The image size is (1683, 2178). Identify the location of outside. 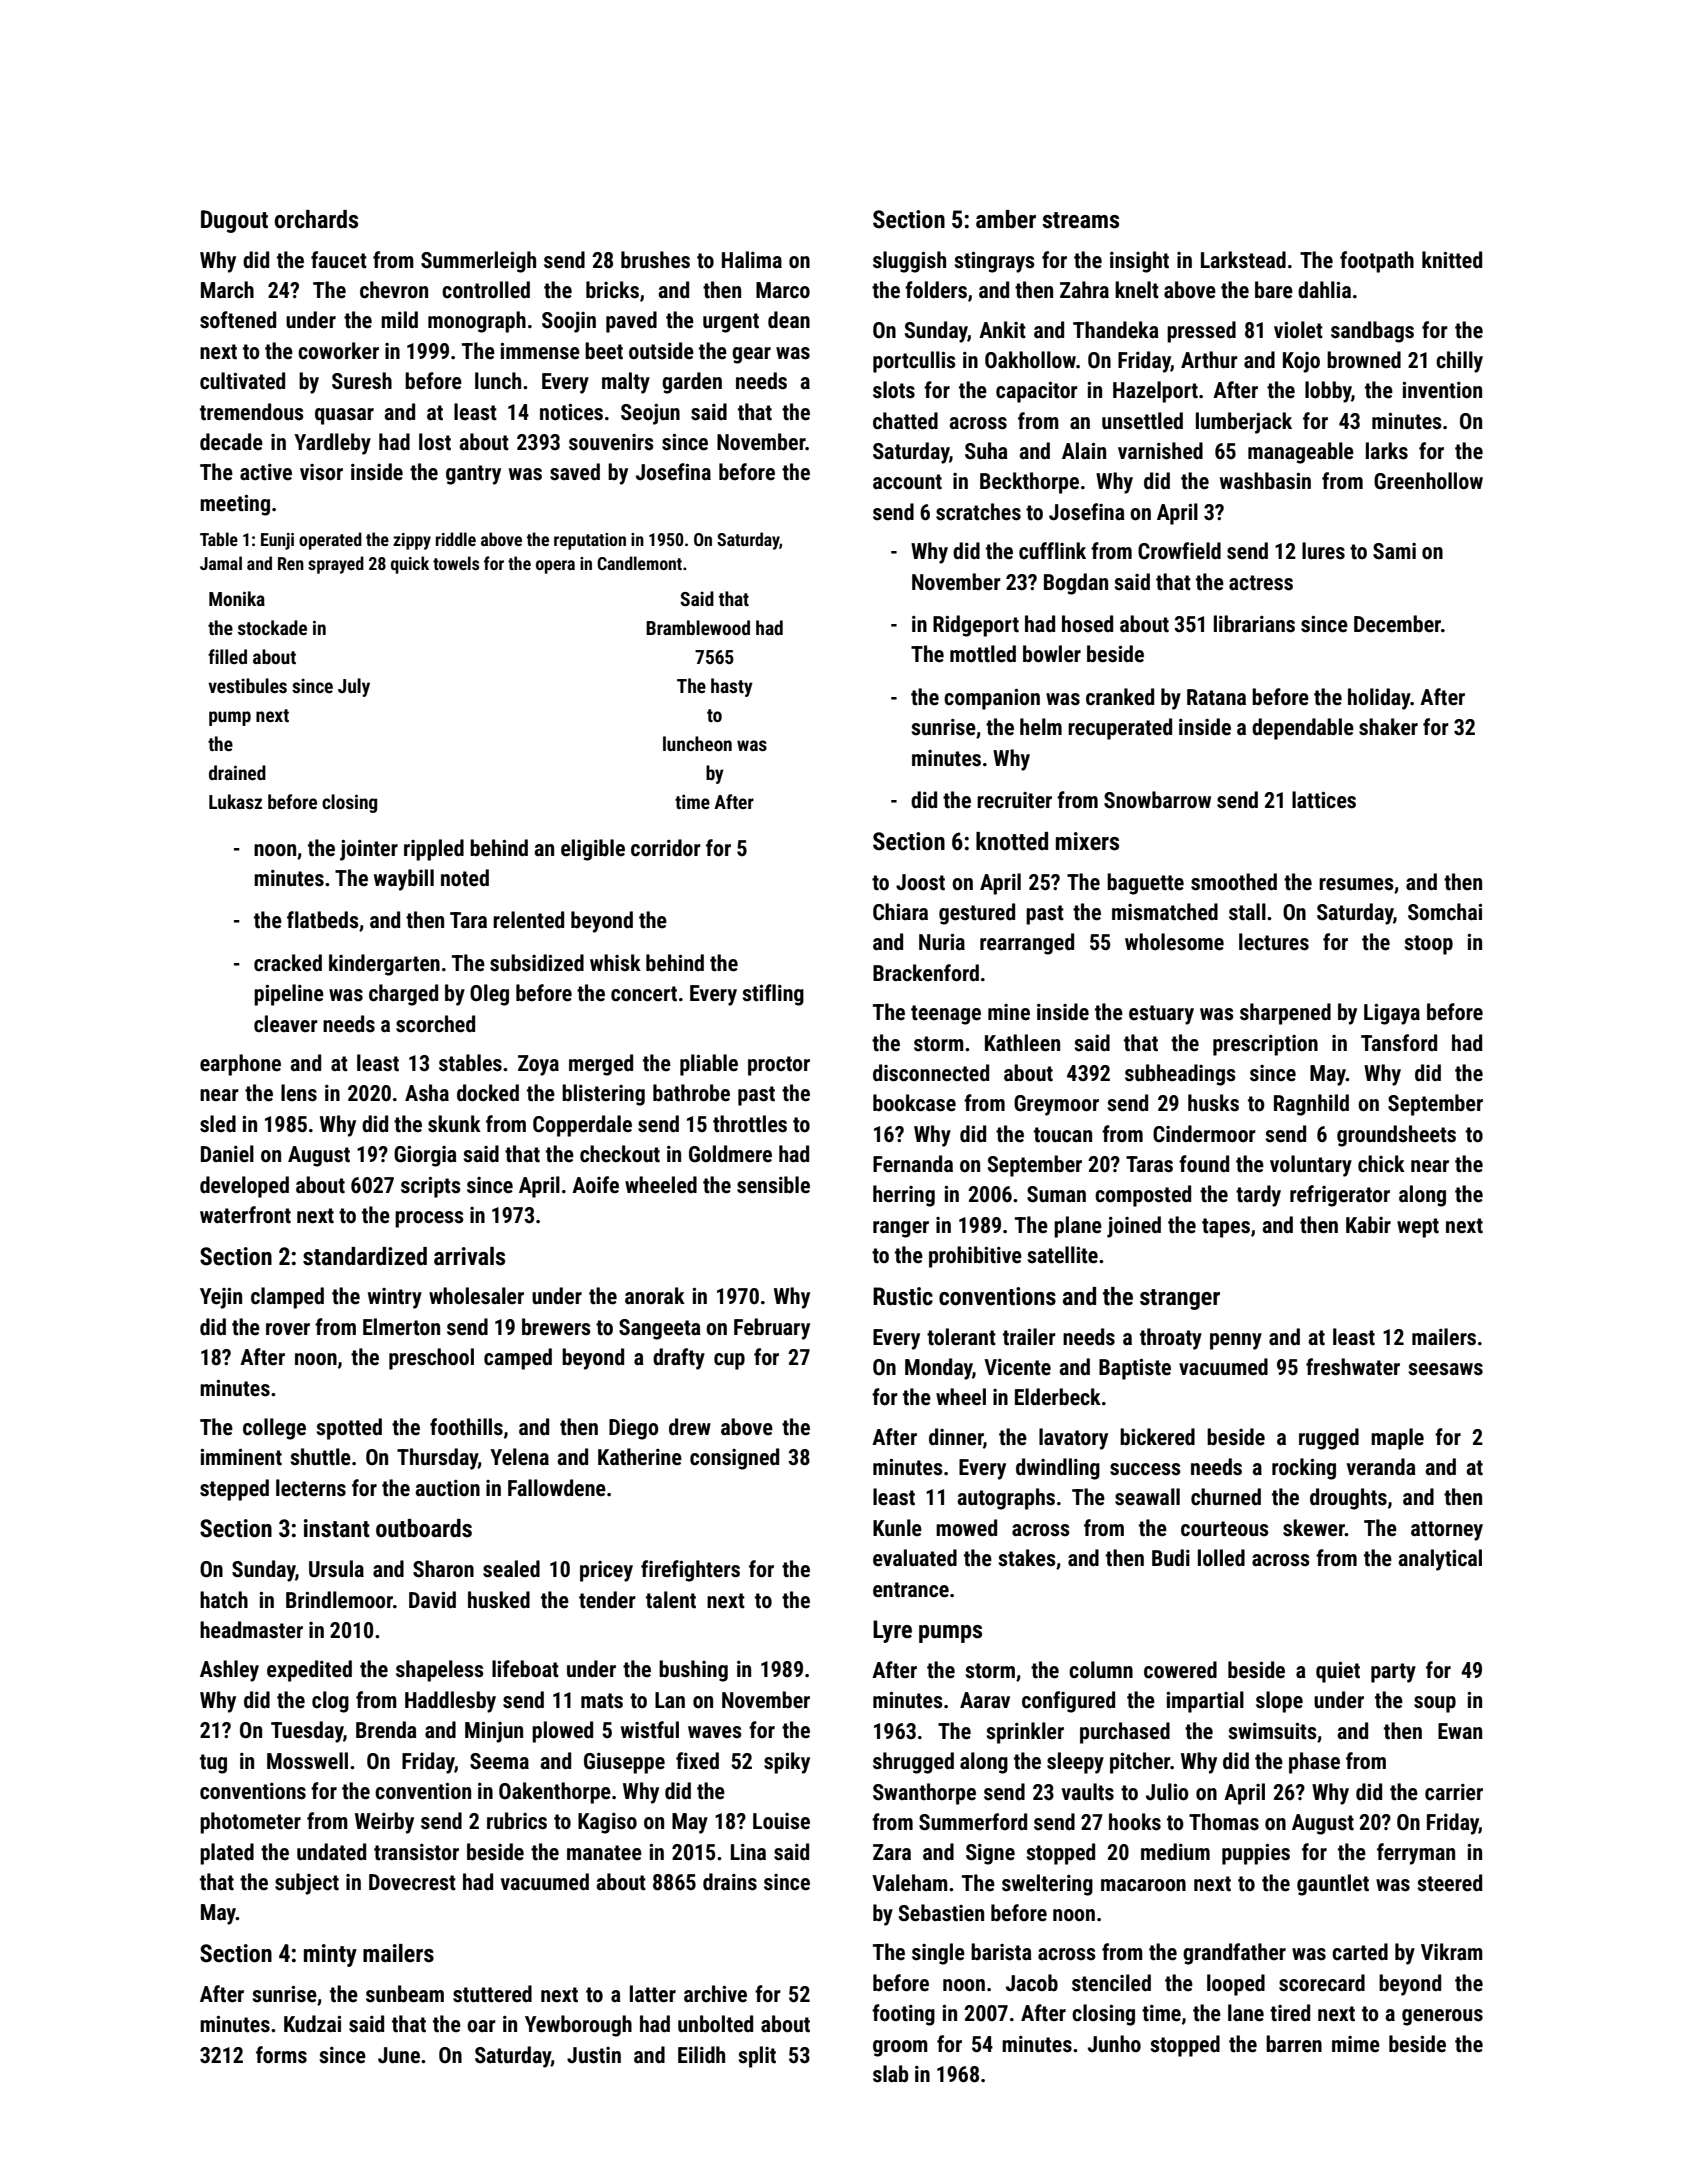
(661, 351).
